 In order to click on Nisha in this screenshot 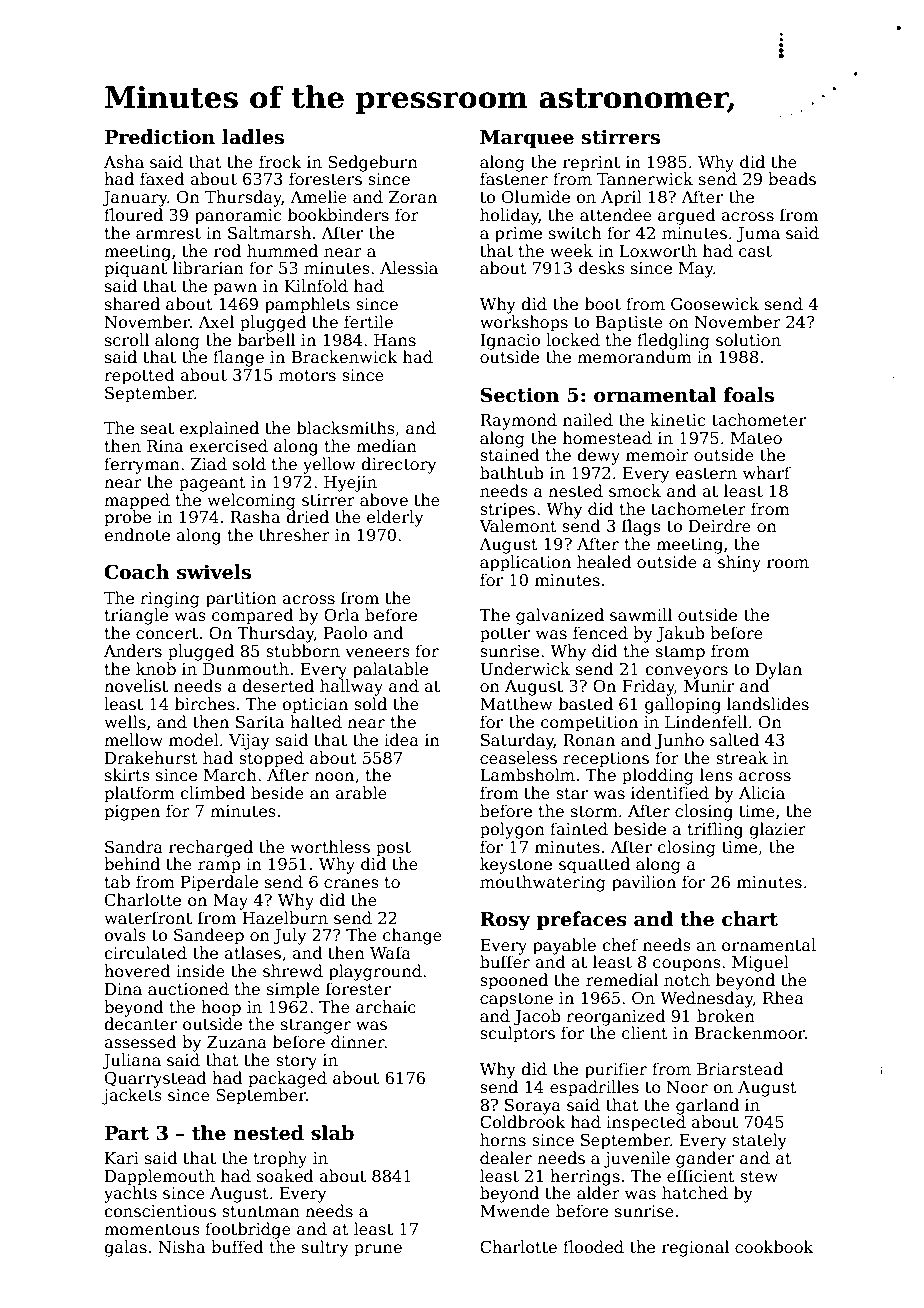, I will do `click(182, 1246)`.
